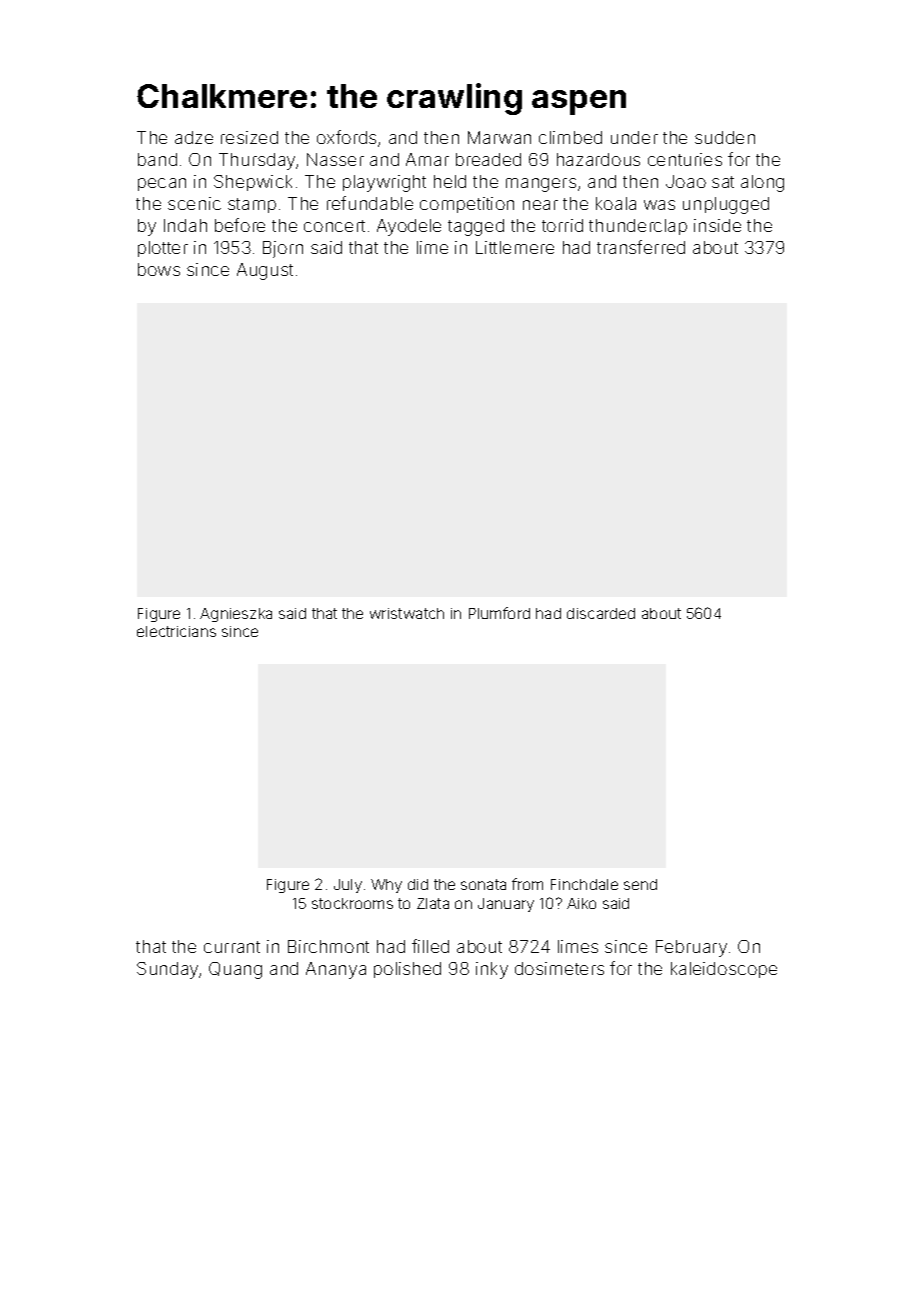  Describe the element at coordinates (685, 159) in the screenshot. I see `centuries` at that location.
